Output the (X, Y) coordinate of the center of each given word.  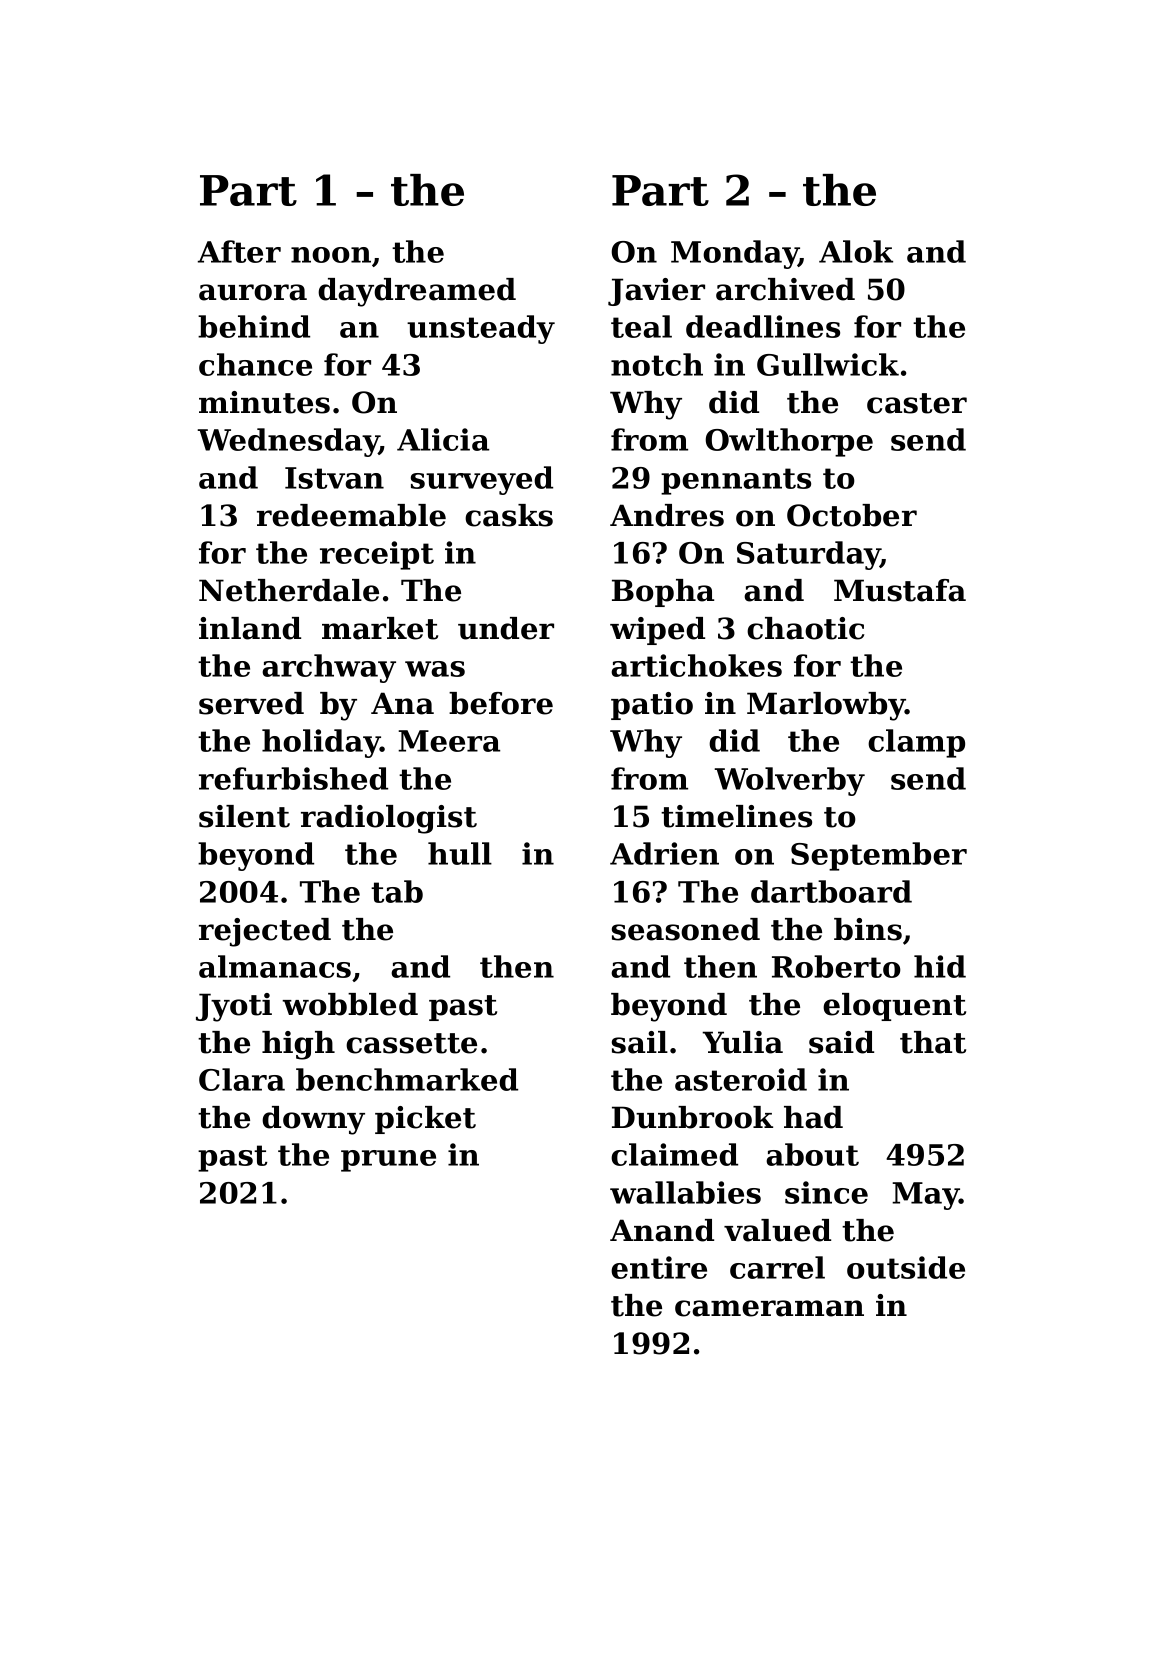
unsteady (481, 329)
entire (659, 1267)
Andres (667, 515)
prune (388, 1161)
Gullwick (828, 364)
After (239, 251)
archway (329, 668)
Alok (856, 251)
